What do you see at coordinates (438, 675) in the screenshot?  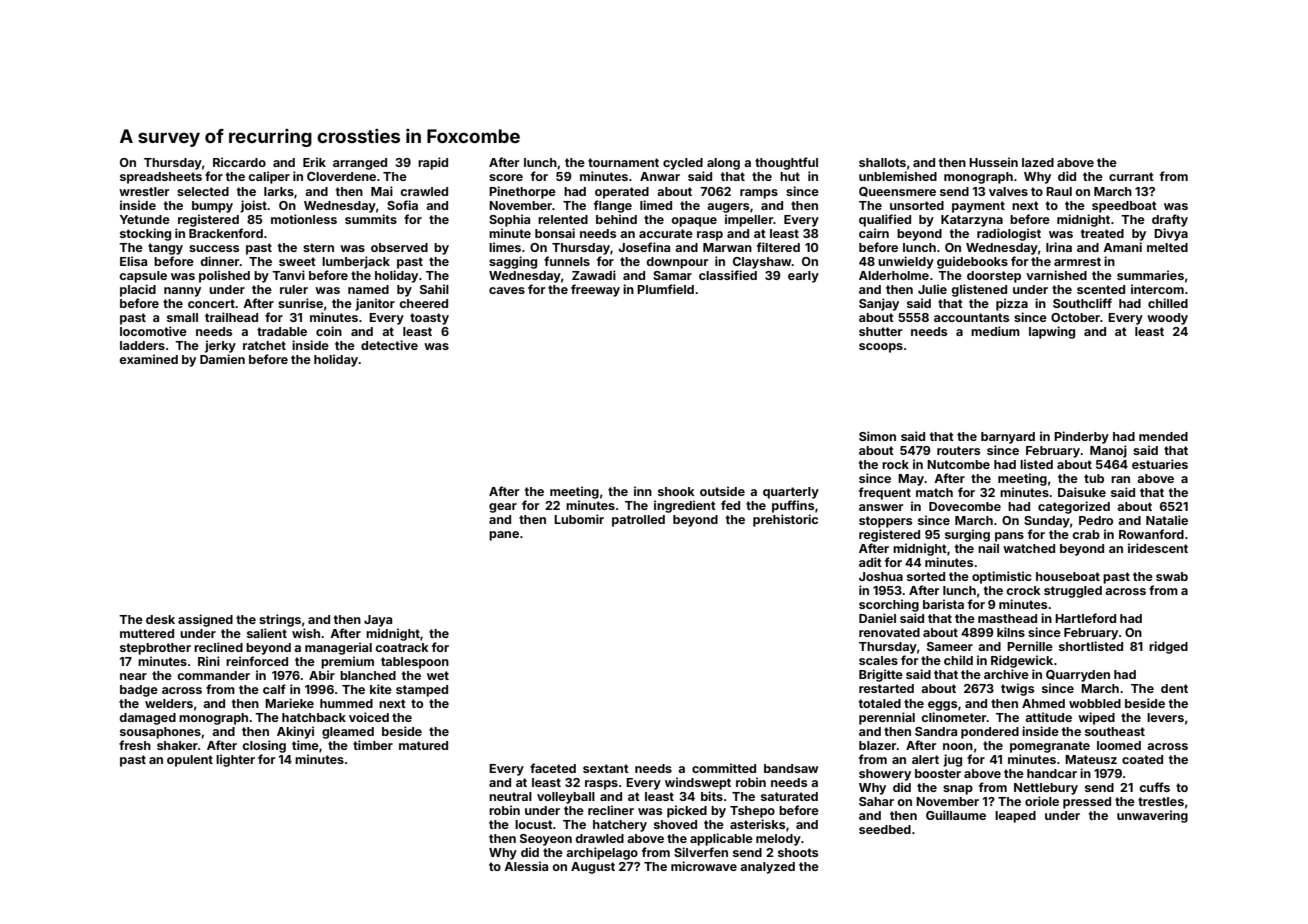 I see `wet` at bounding box center [438, 675].
